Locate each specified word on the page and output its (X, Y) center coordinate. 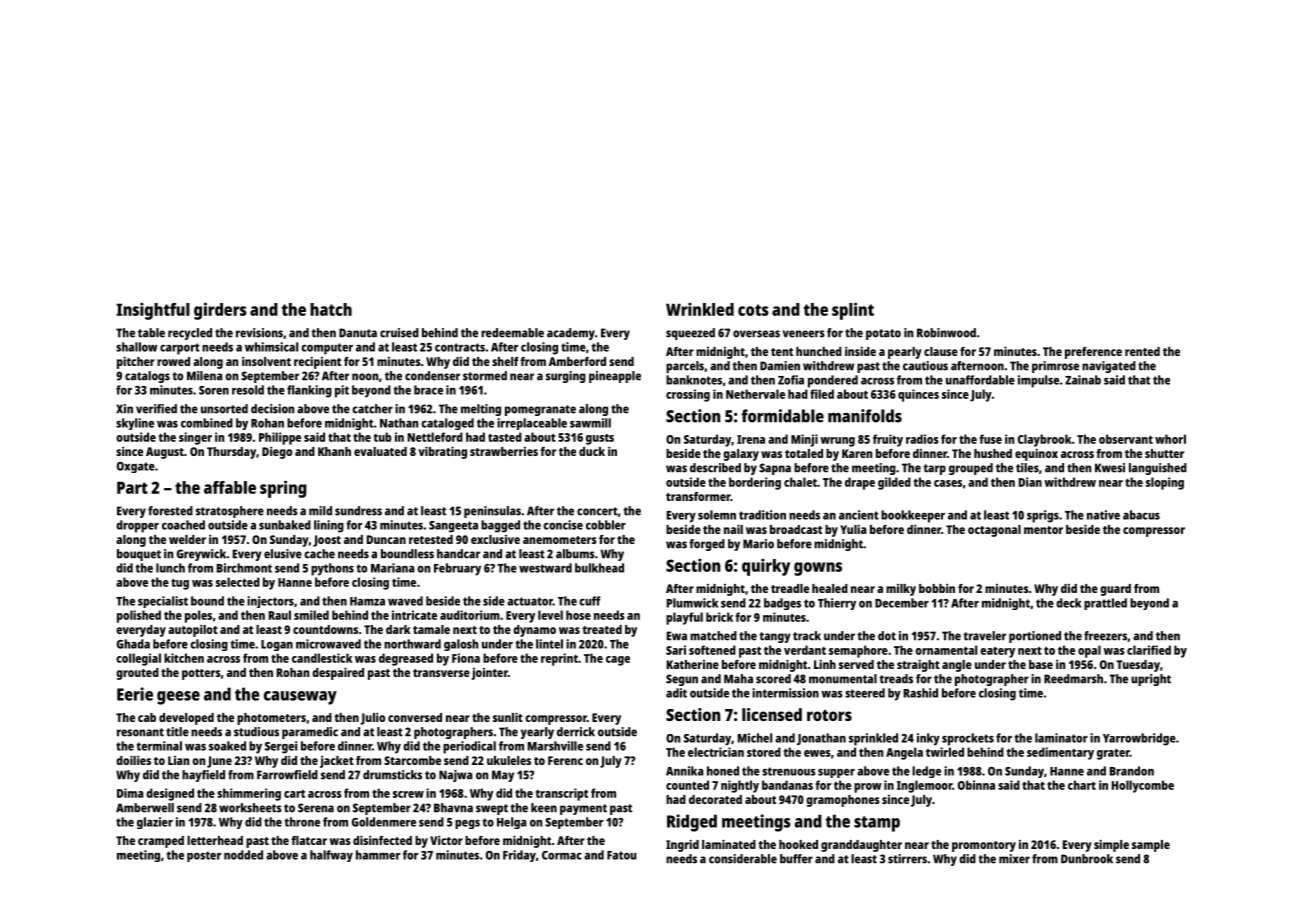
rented (1142, 351)
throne (302, 822)
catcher (372, 409)
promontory (984, 846)
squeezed (690, 334)
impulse (1038, 381)
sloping (1165, 483)
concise (563, 525)
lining (329, 526)
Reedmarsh (1073, 679)
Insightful (153, 311)
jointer (490, 674)
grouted (137, 674)
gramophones (843, 801)
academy (571, 334)
